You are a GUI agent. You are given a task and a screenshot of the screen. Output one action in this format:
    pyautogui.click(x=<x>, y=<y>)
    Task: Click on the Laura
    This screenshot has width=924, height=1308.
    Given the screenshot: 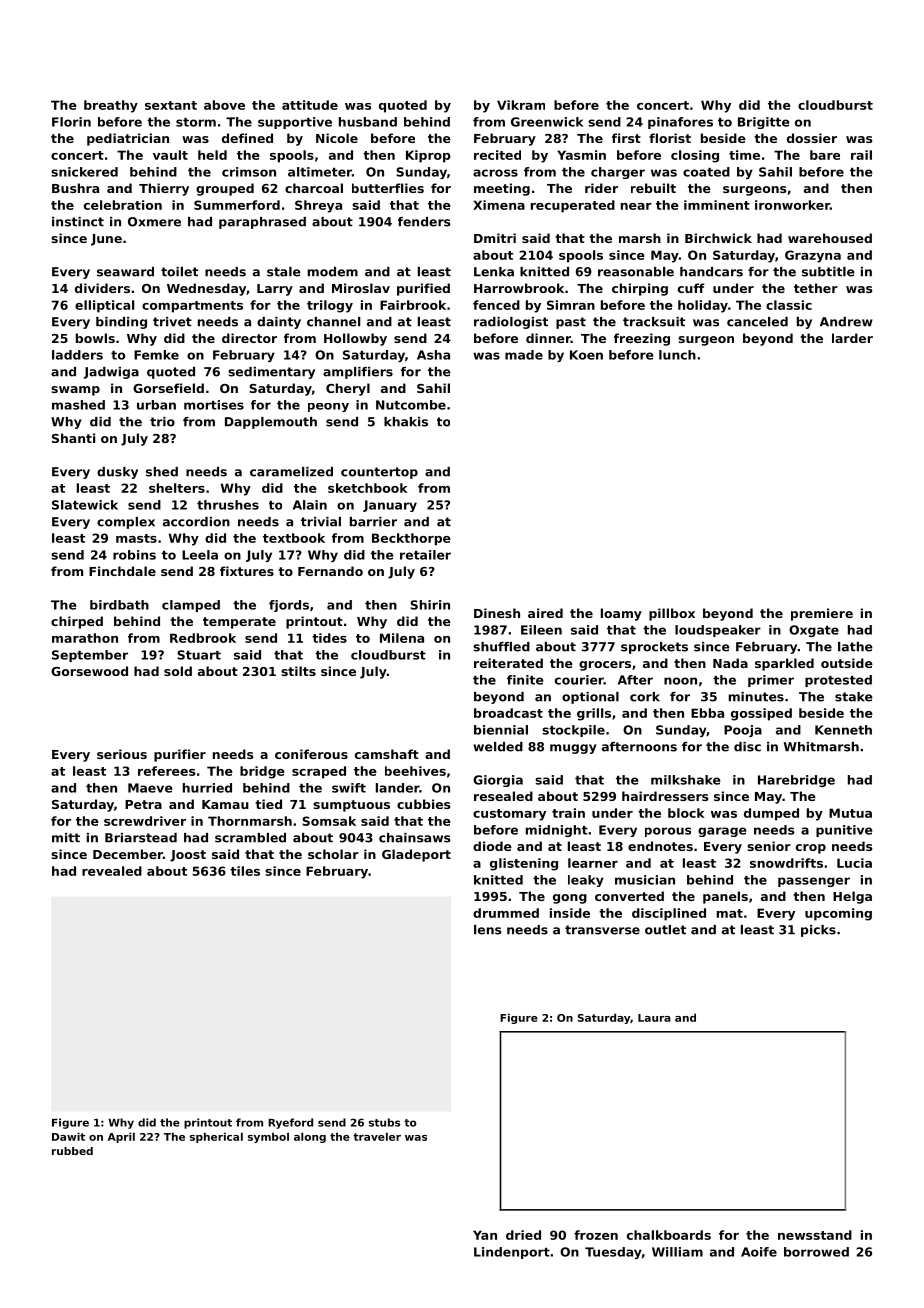 What is the action you would take?
    pyautogui.click(x=654, y=1018)
